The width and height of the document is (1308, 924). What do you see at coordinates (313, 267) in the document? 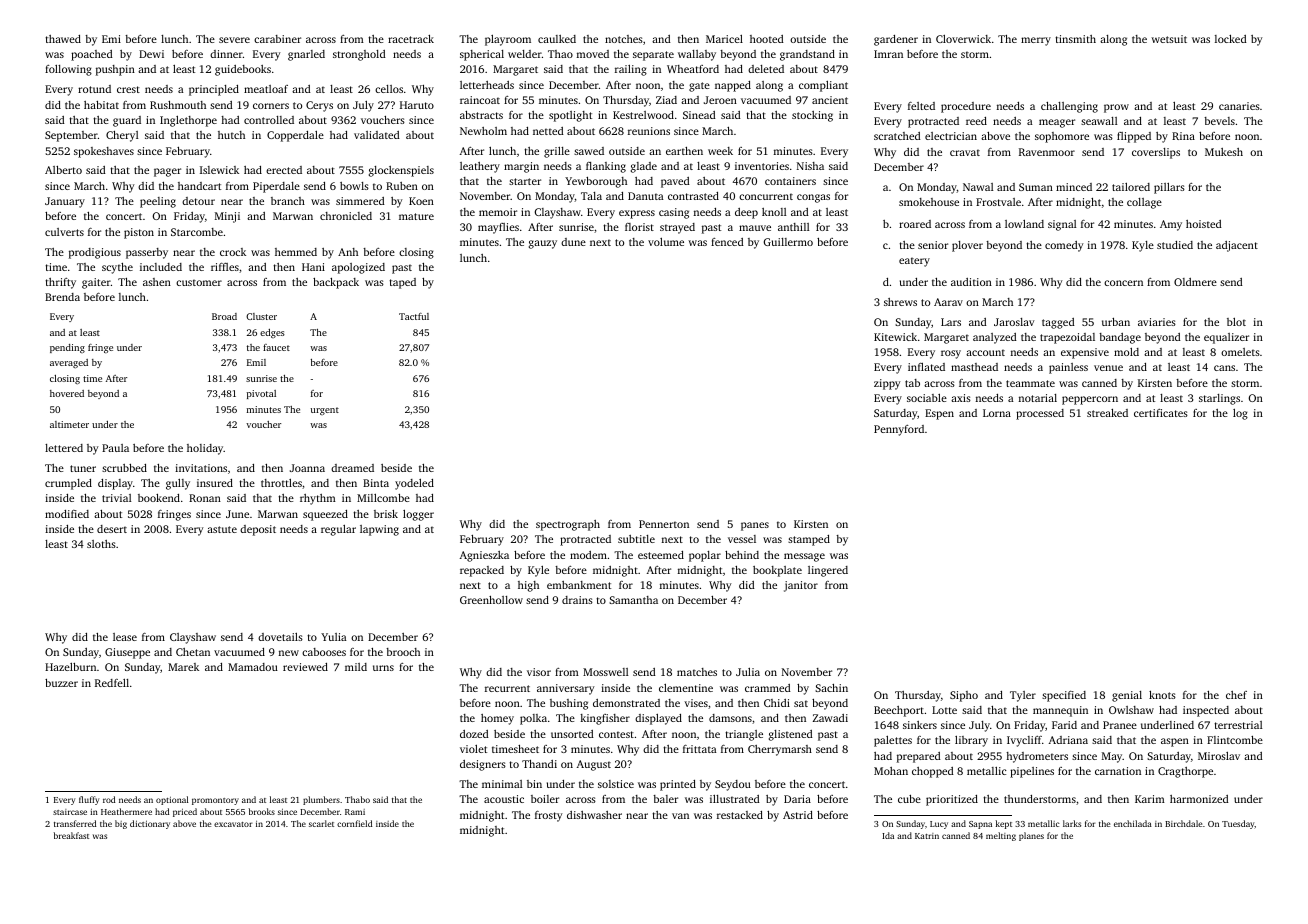
I see `Hani` at bounding box center [313, 267].
